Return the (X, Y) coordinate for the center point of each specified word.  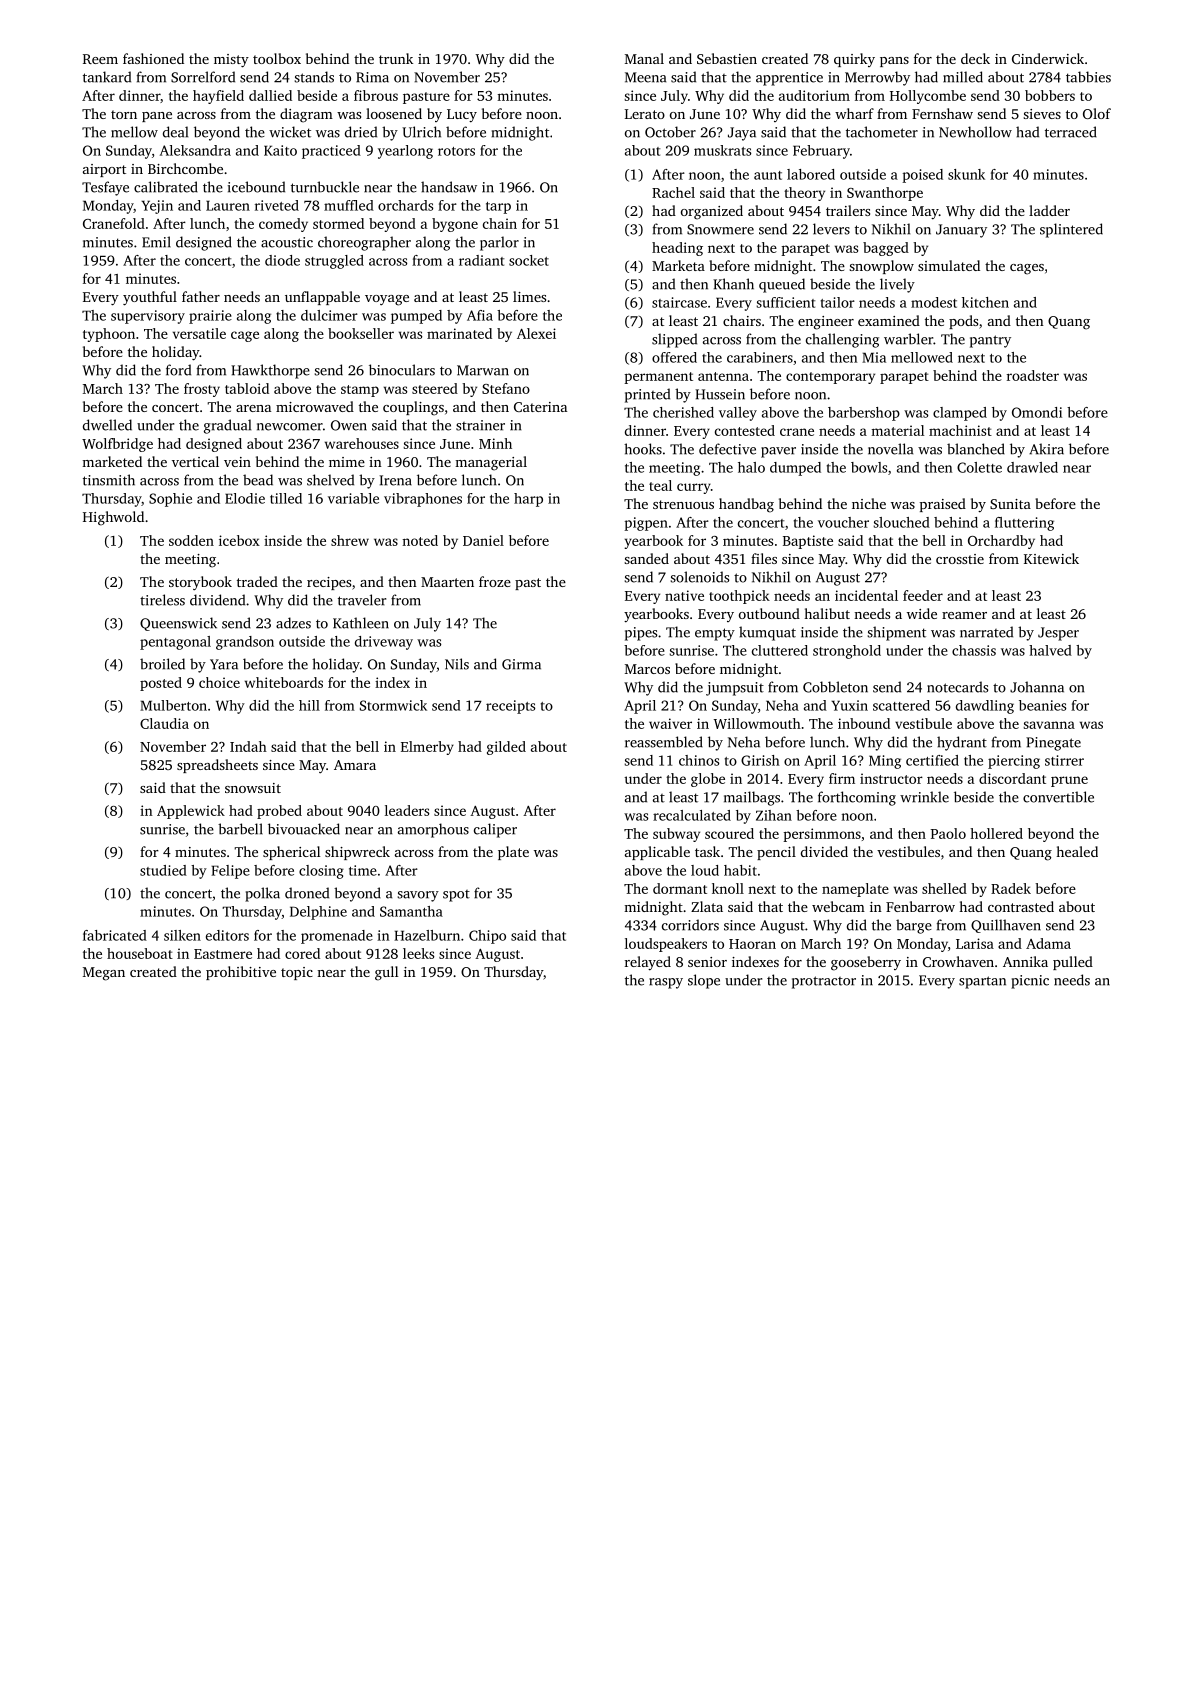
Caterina (540, 407)
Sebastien (727, 58)
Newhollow (975, 132)
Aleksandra (195, 150)
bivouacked (304, 829)
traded (257, 581)
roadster (1033, 375)
